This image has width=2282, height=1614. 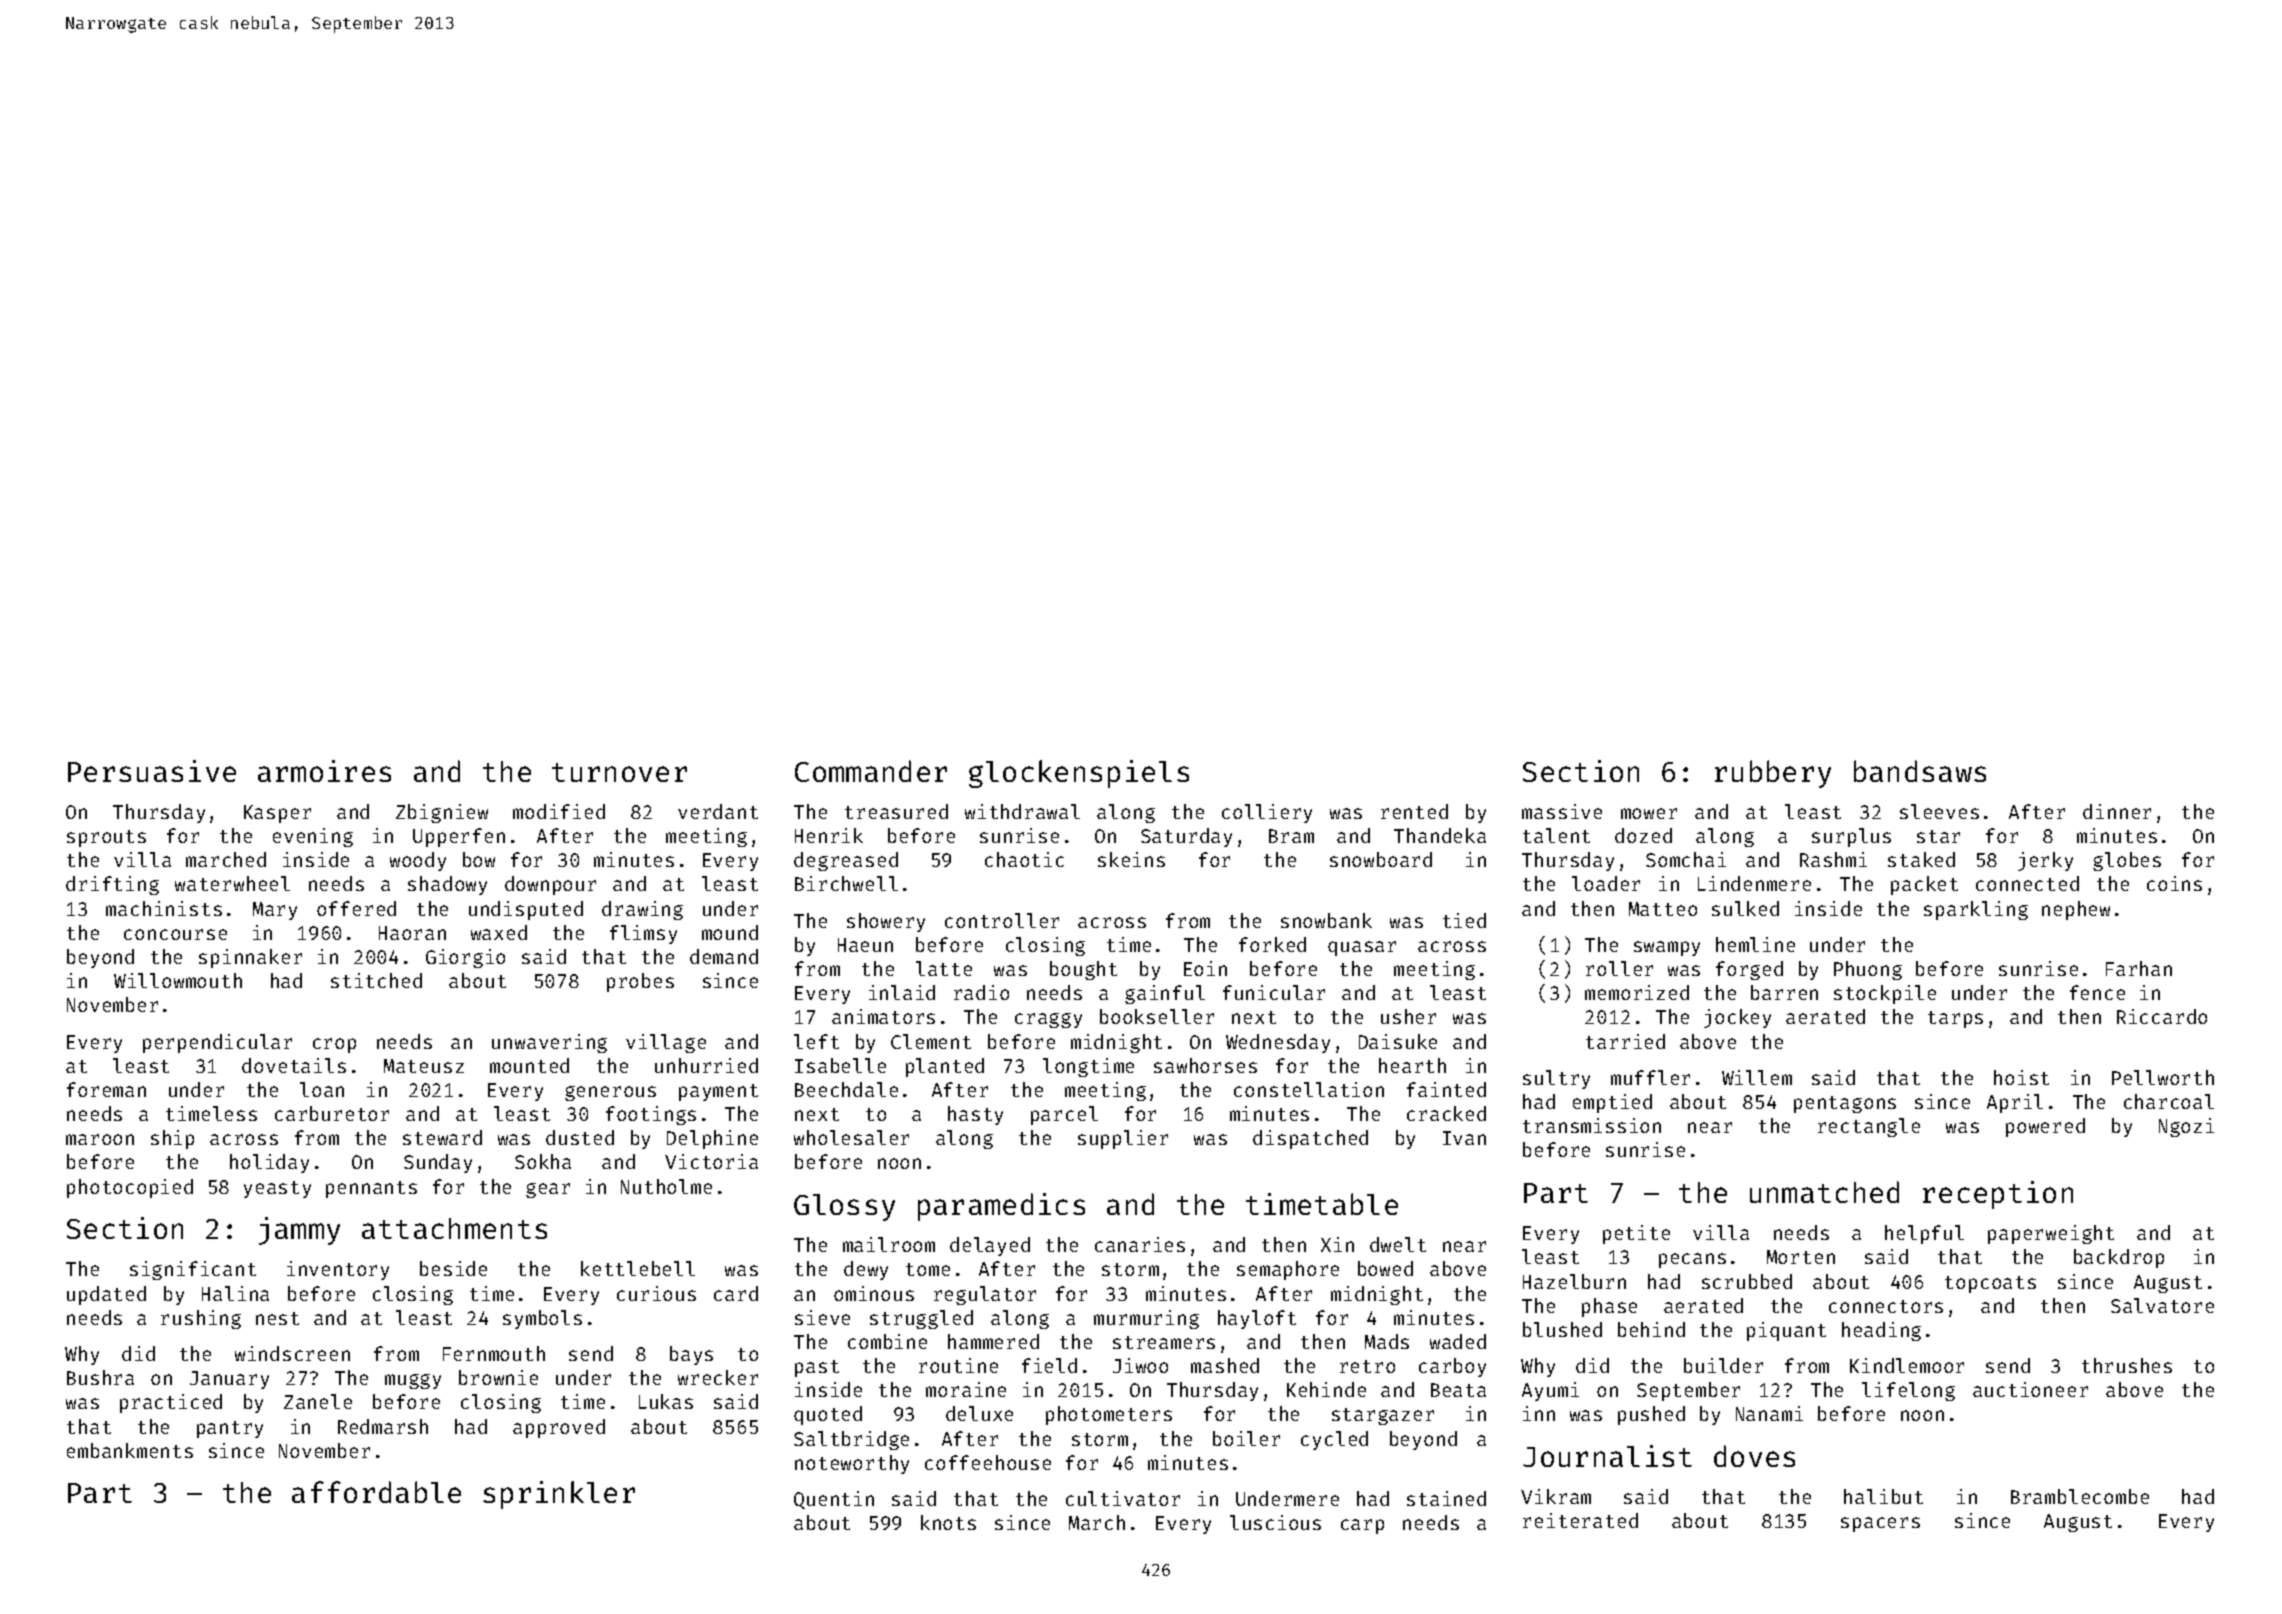 I want to click on updated, so click(x=106, y=1295).
